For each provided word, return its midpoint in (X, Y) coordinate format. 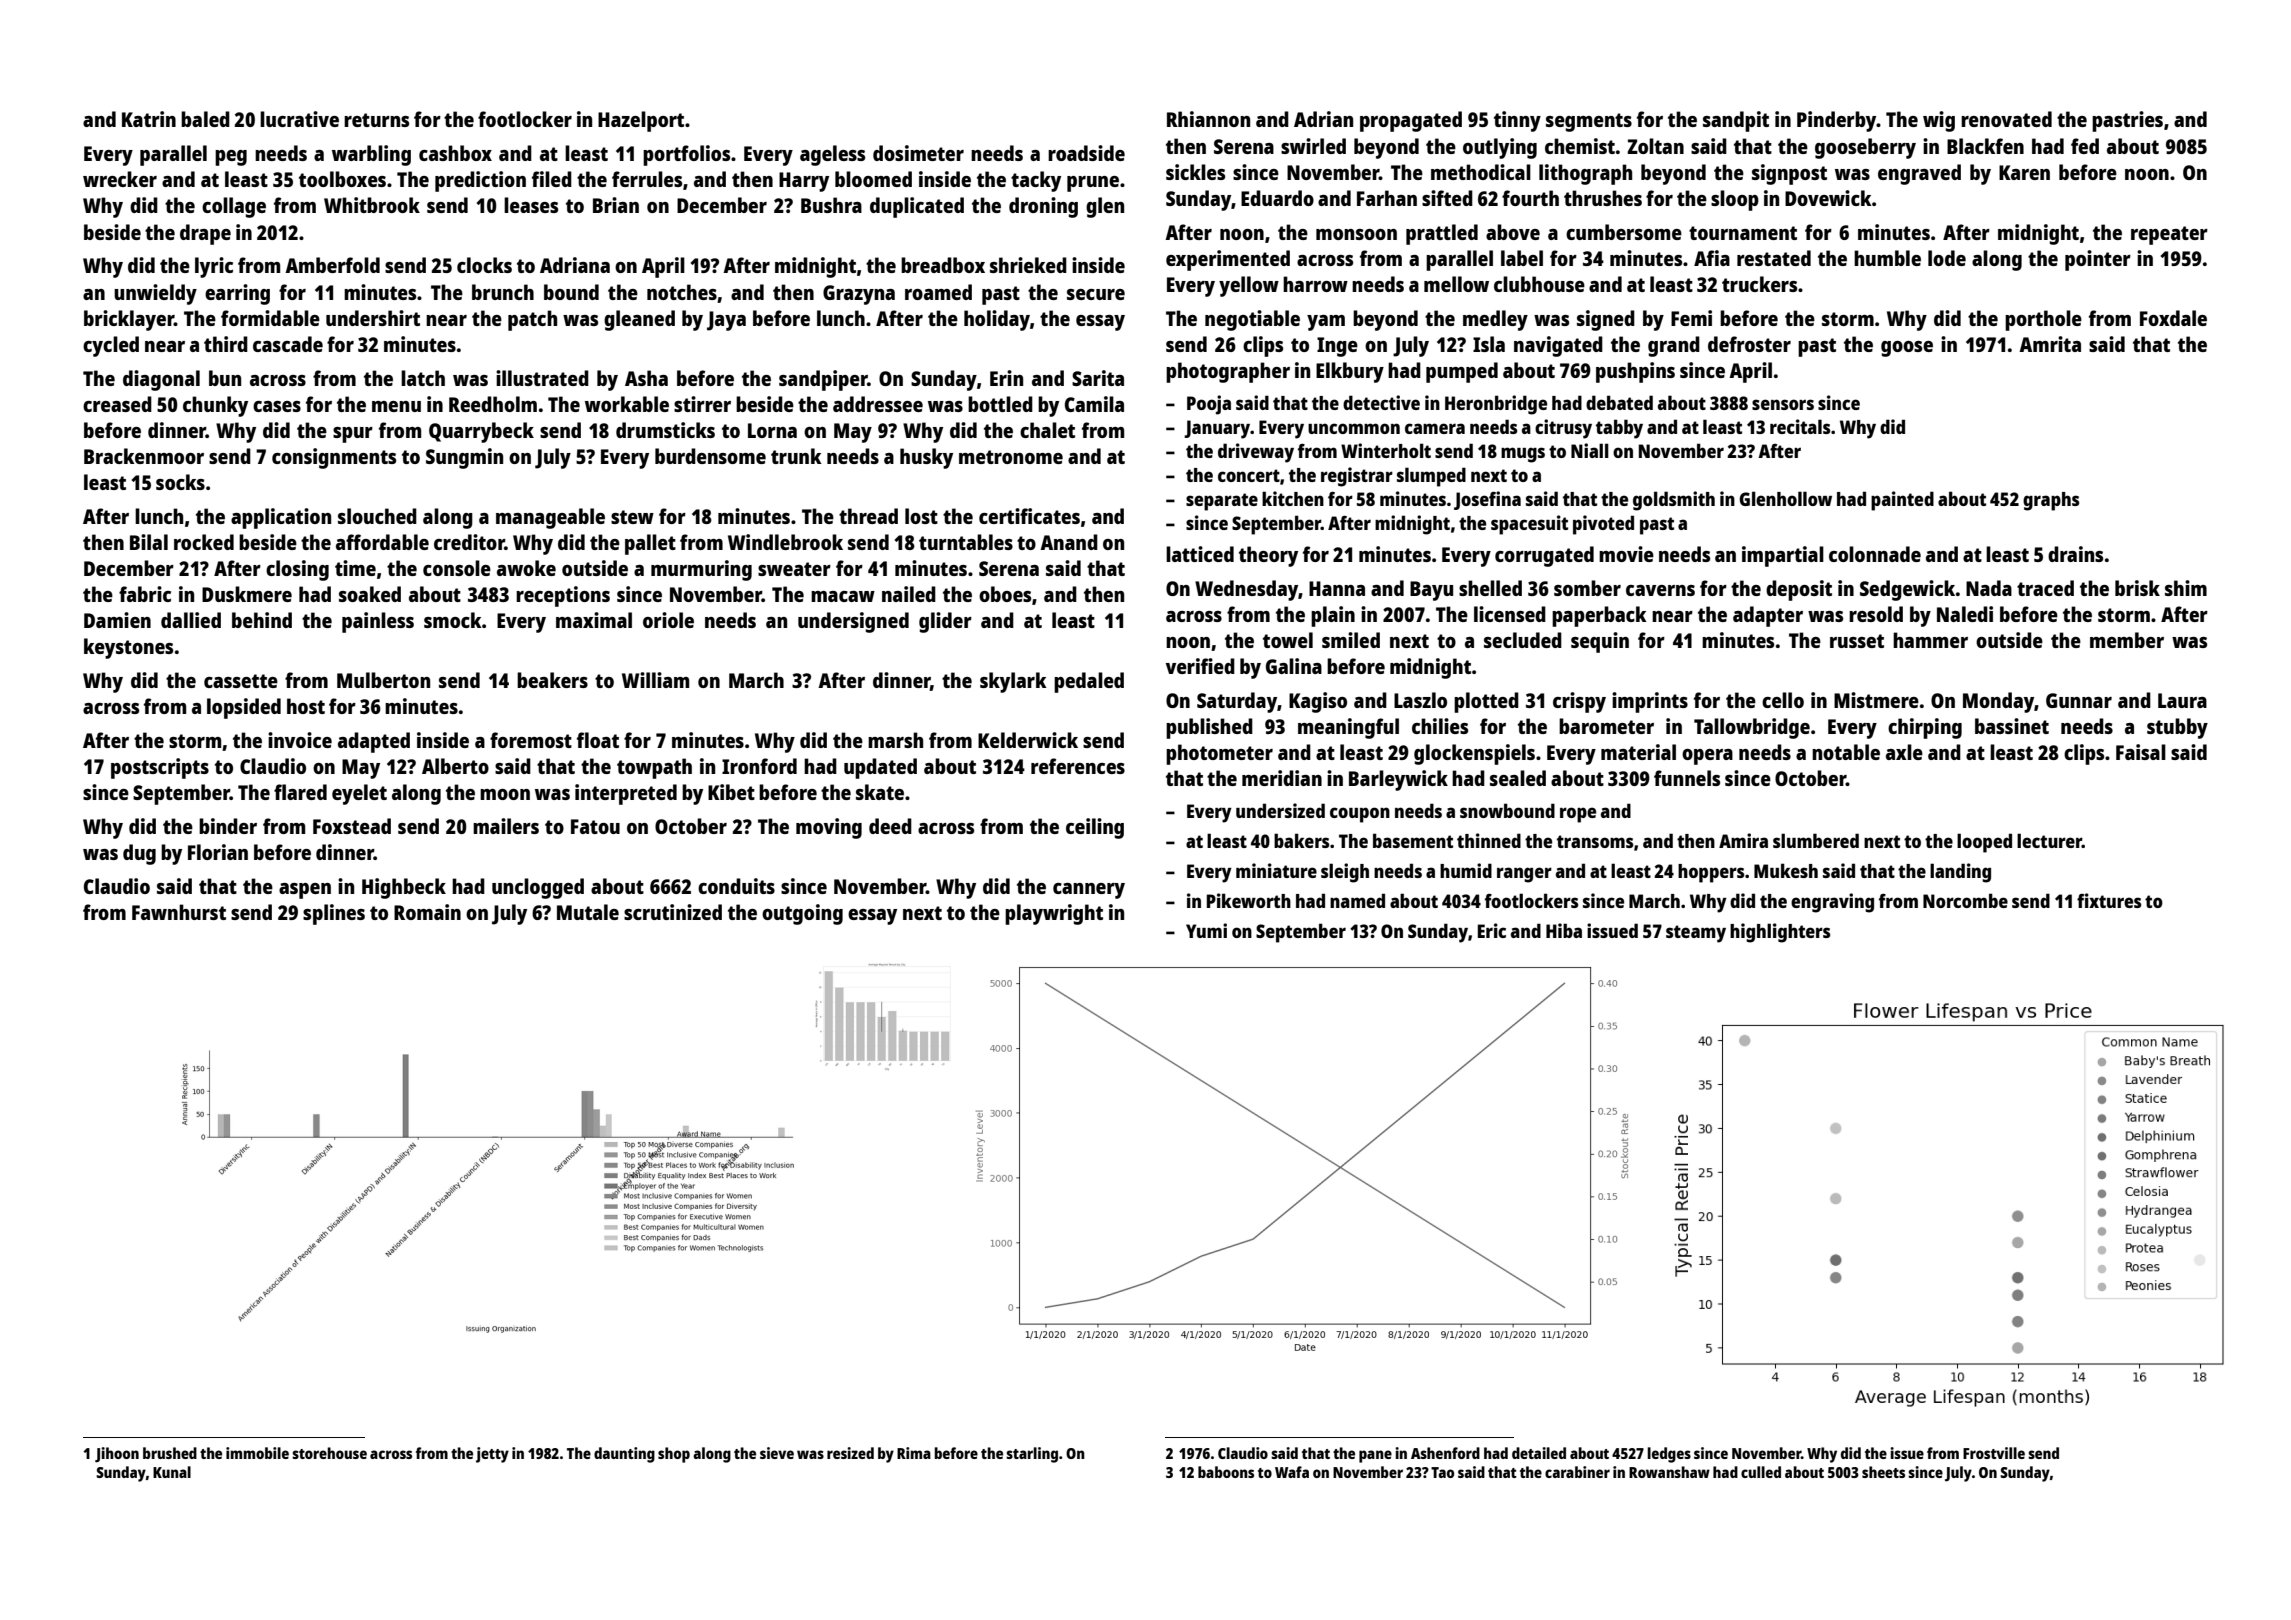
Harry (804, 182)
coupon (1360, 815)
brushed (170, 1453)
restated (1774, 258)
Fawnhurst (179, 912)
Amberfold (332, 265)
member (2127, 640)
